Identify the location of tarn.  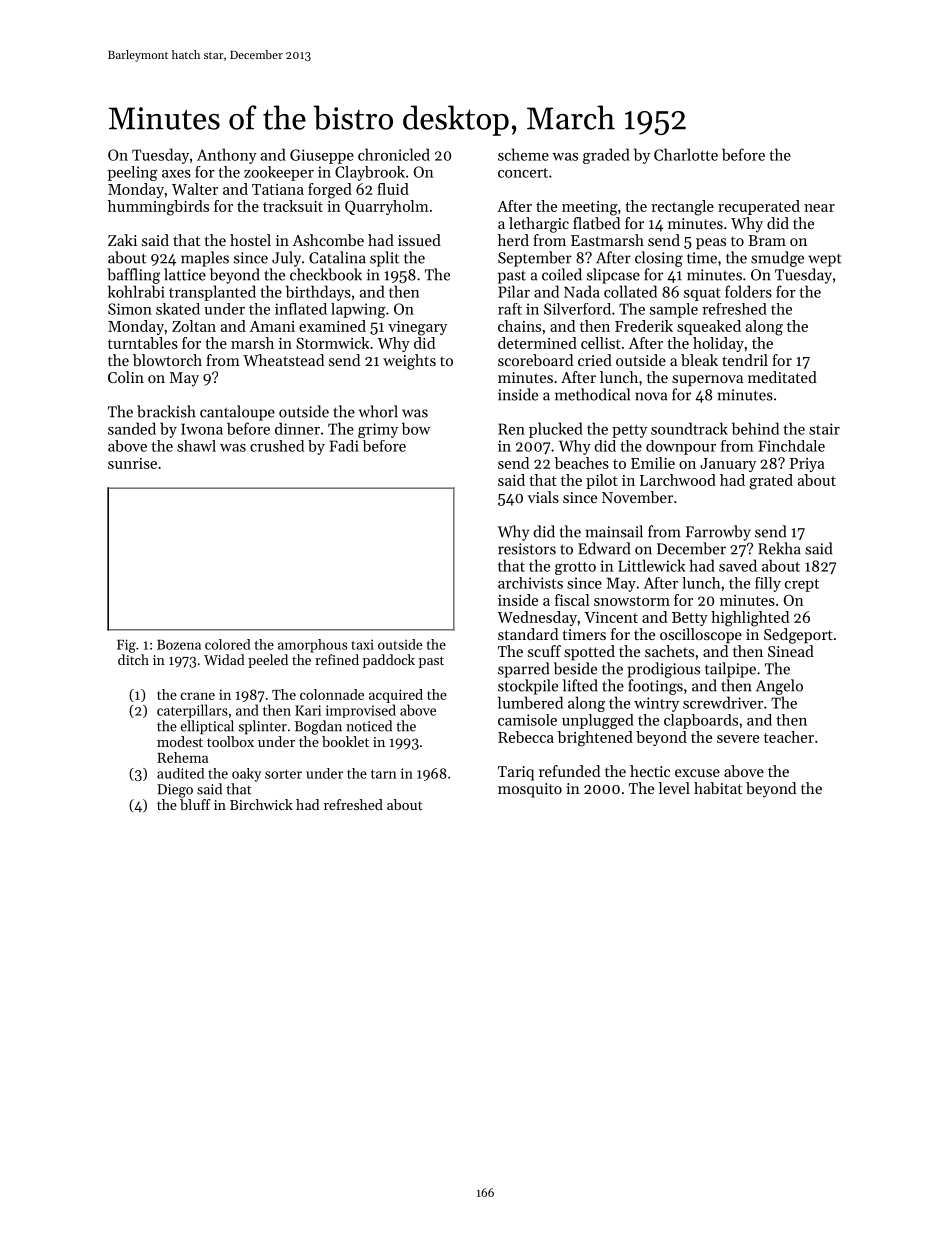
(384, 774).
